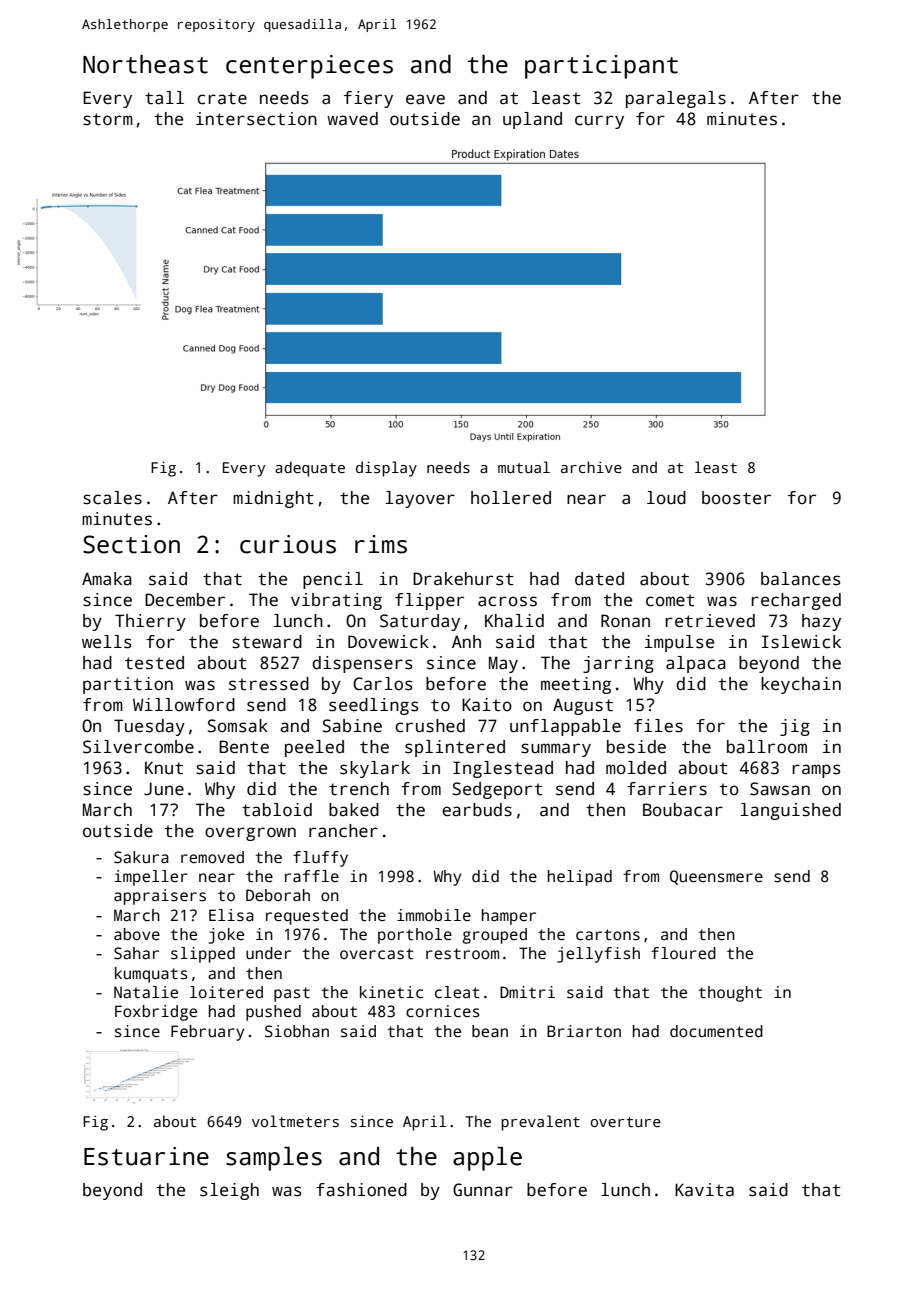 Image resolution: width=924 pixels, height=1308 pixels. I want to click on waved, so click(352, 119).
